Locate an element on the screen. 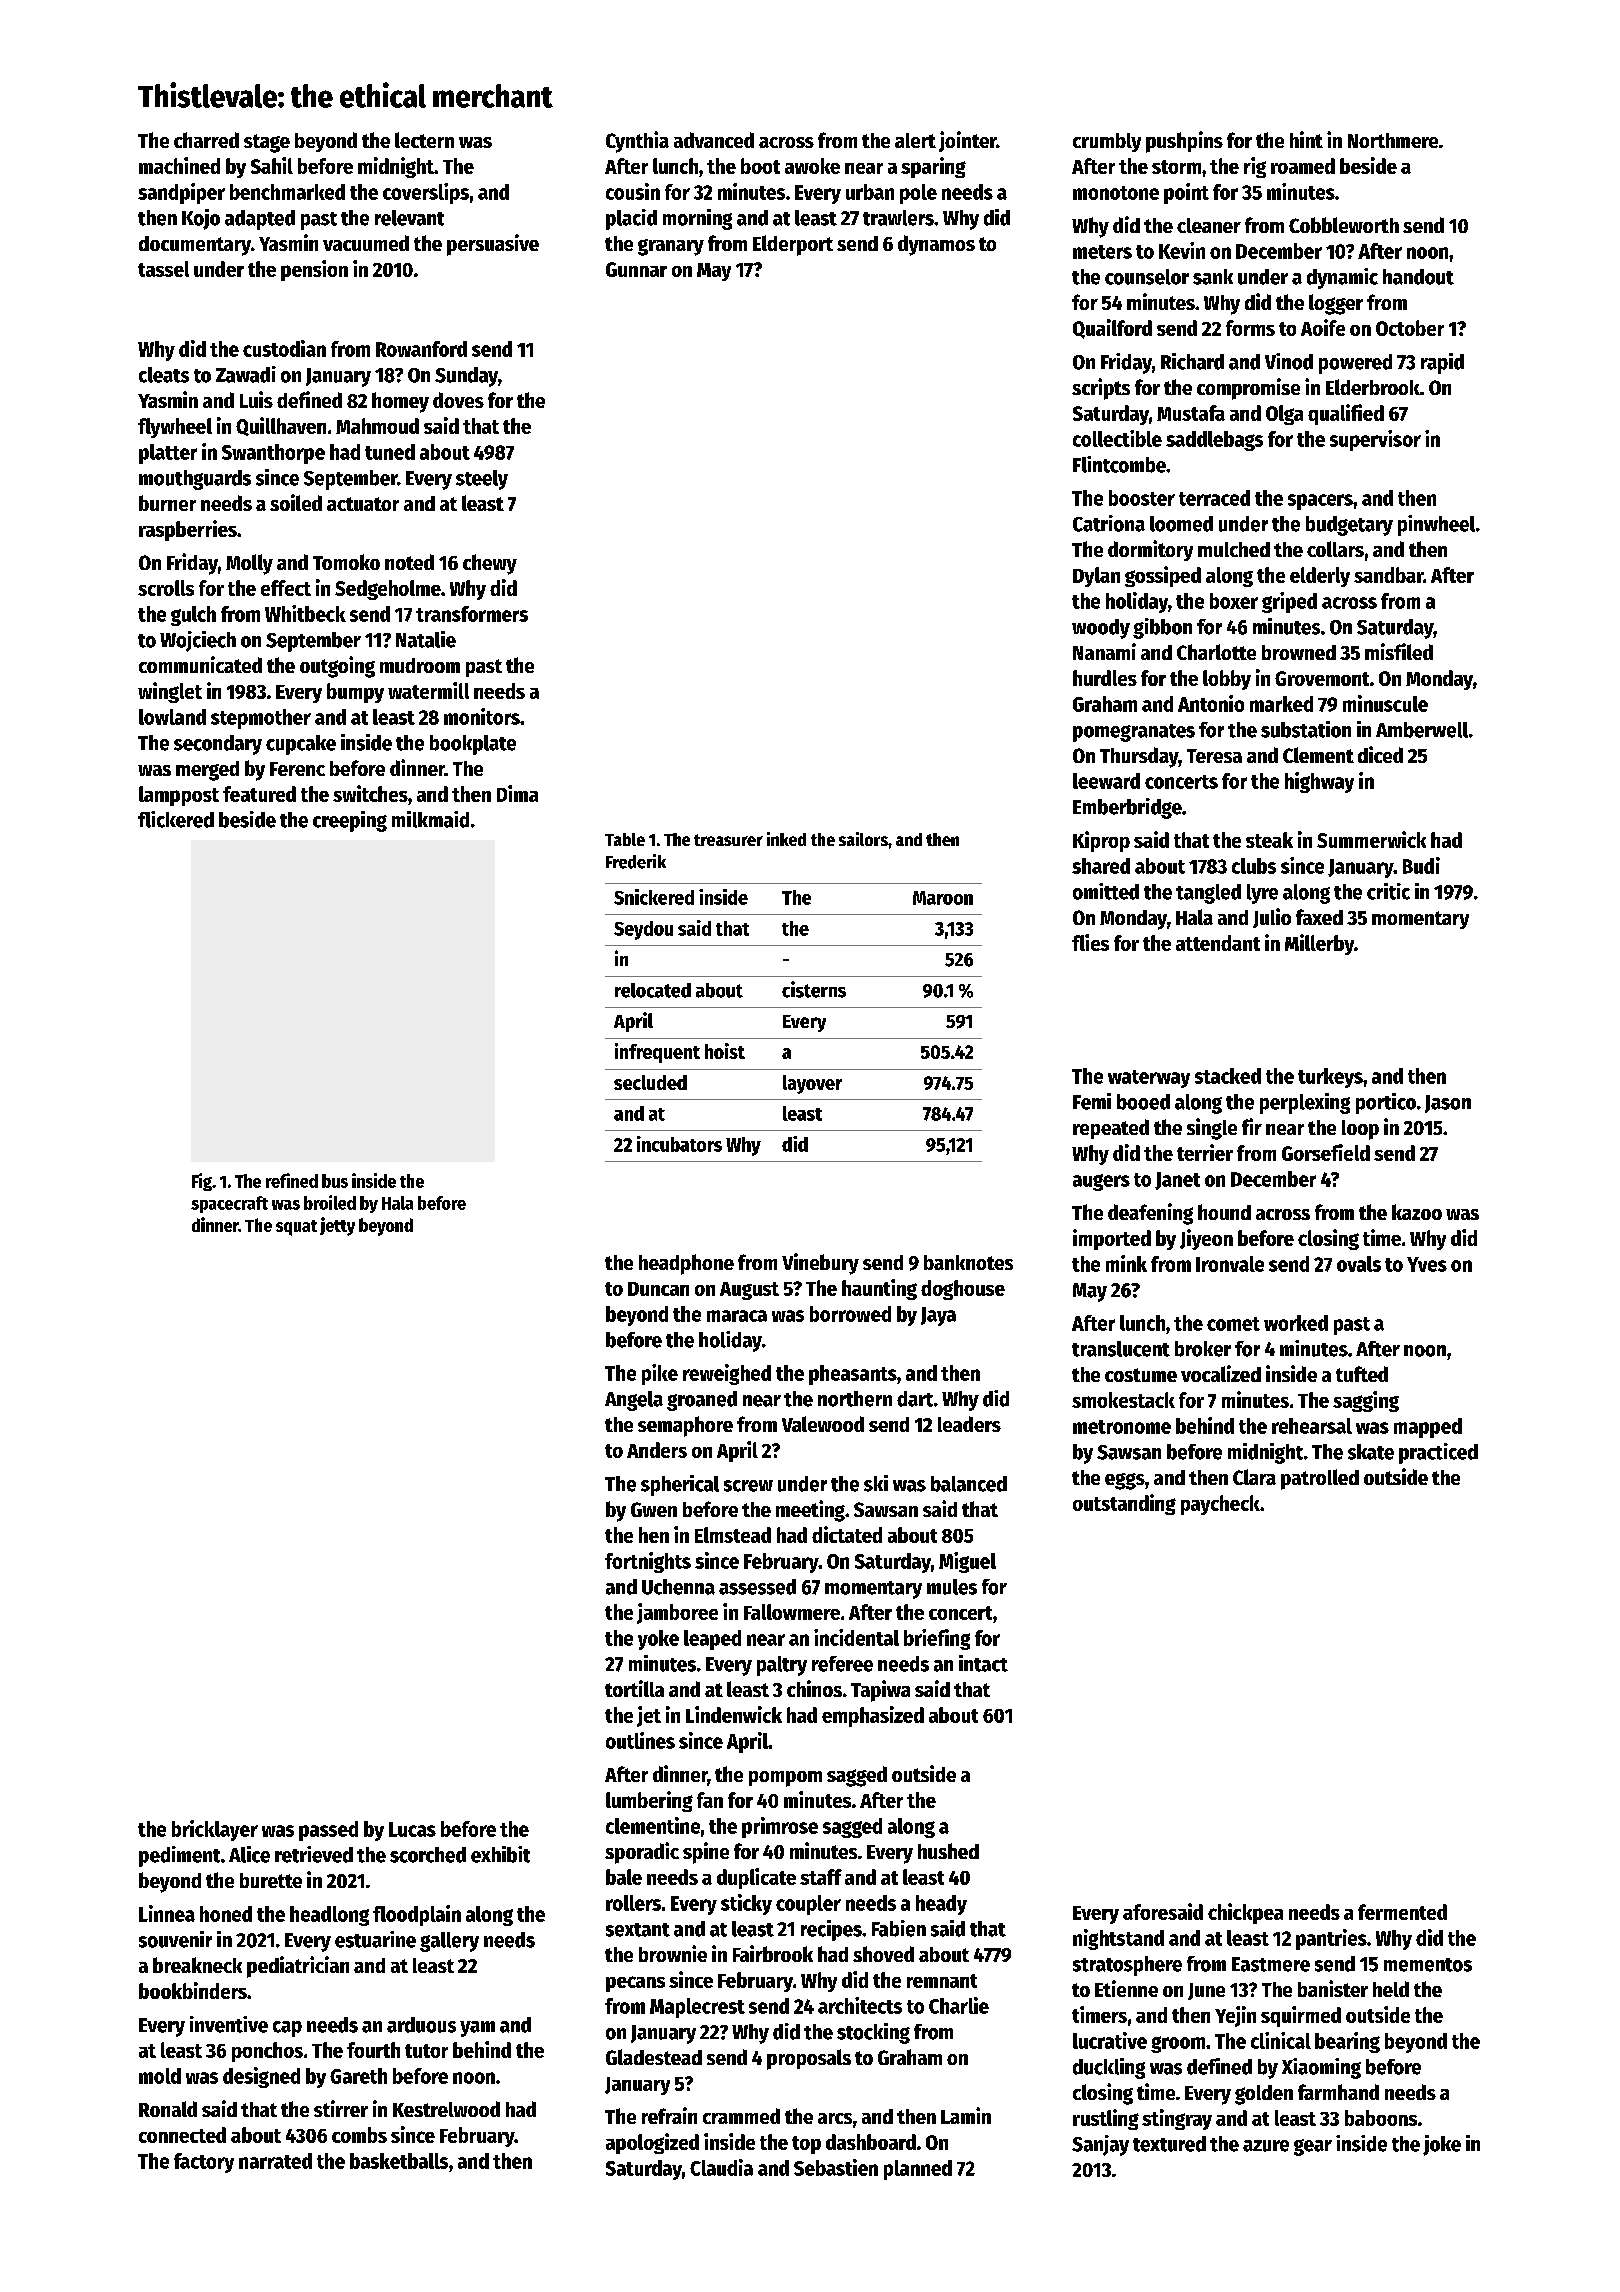  Kiprop is located at coordinates (1101, 841).
